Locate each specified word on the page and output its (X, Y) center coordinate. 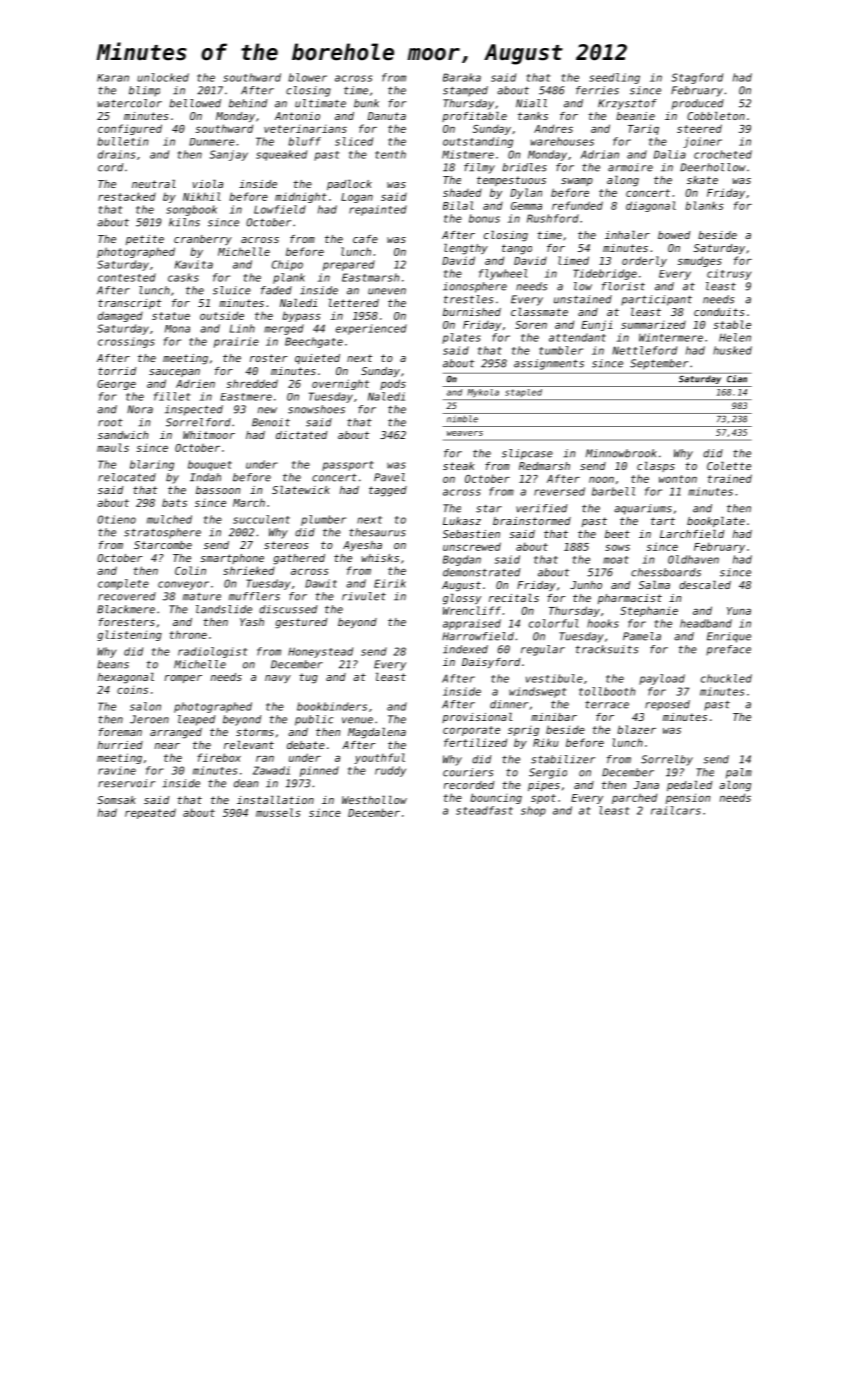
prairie (236, 342)
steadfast (484, 810)
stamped (465, 91)
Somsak (116, 800)
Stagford (697, 78)
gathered (299, 559)
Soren (531, 325)
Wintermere (671, 337)
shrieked (249, 570)
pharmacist (630, 599)
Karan (113, 78)
